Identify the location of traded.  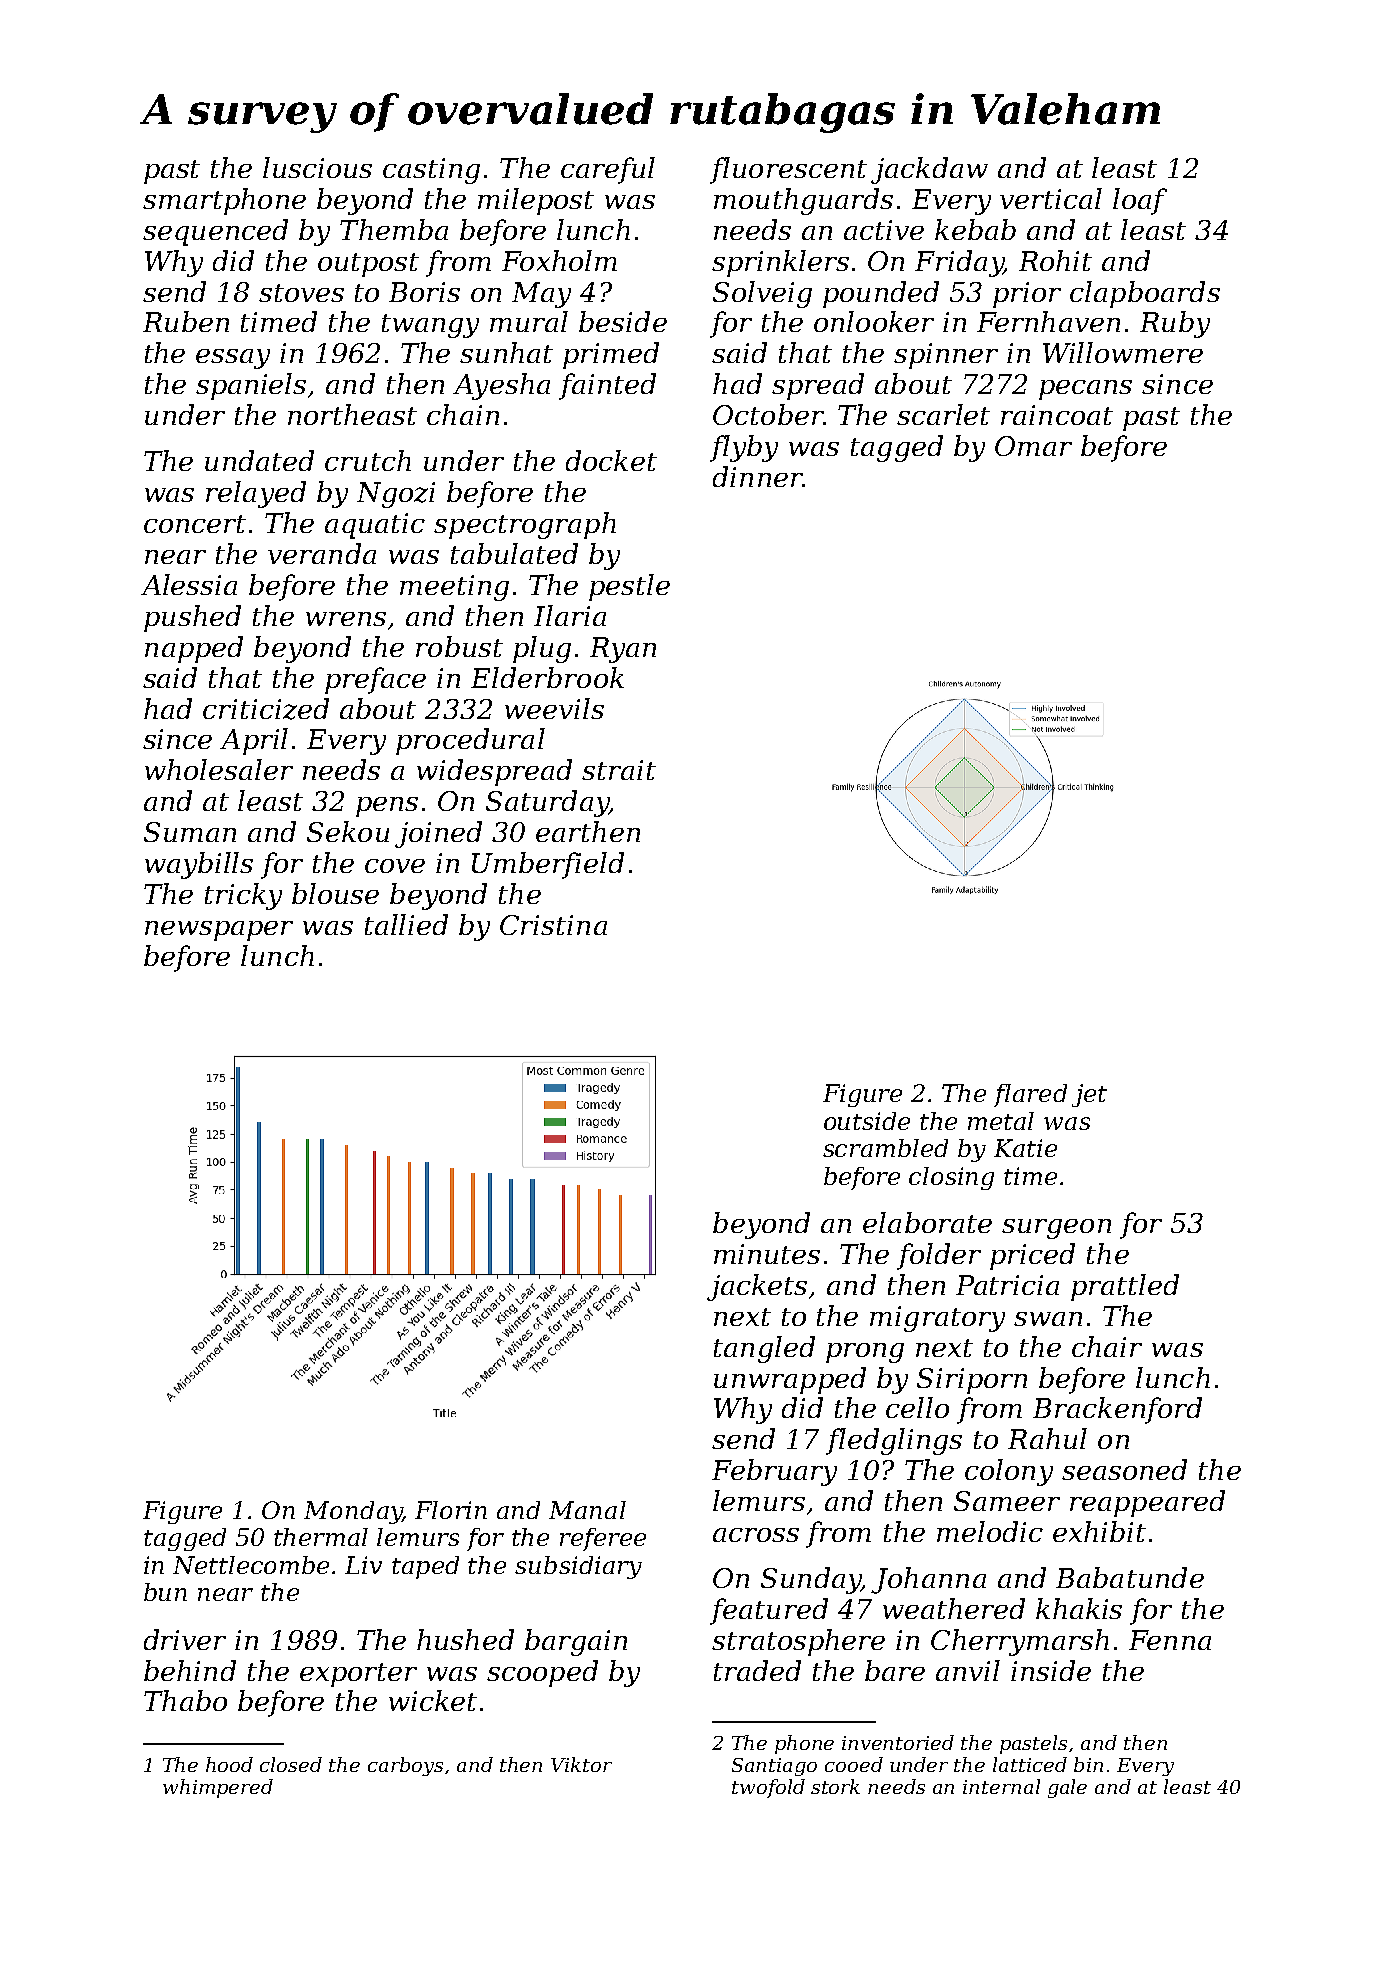
(757, 1670).
